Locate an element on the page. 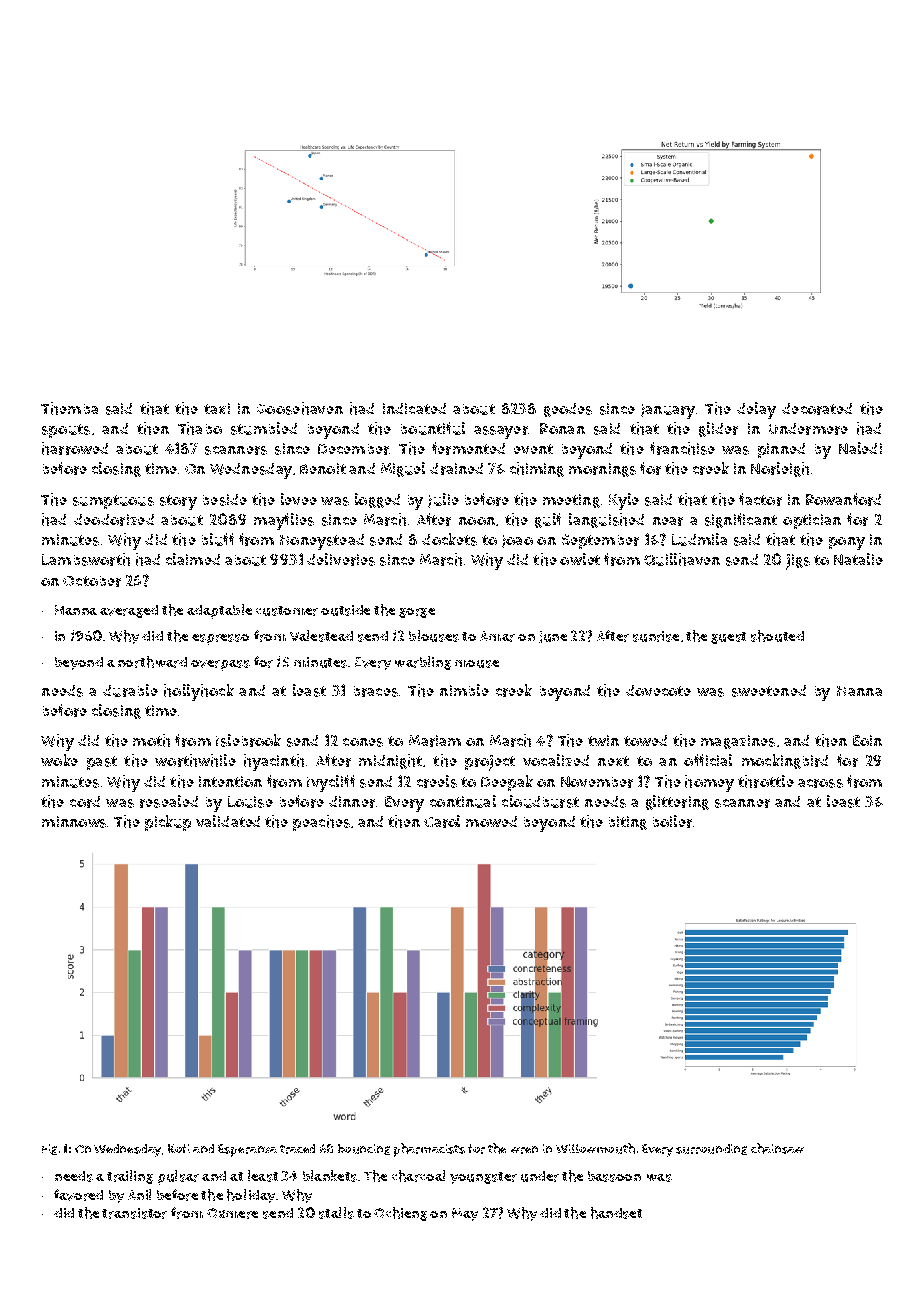 The height and width of the image is (1308, 924). shouted is located at coordinates (777, 636).
